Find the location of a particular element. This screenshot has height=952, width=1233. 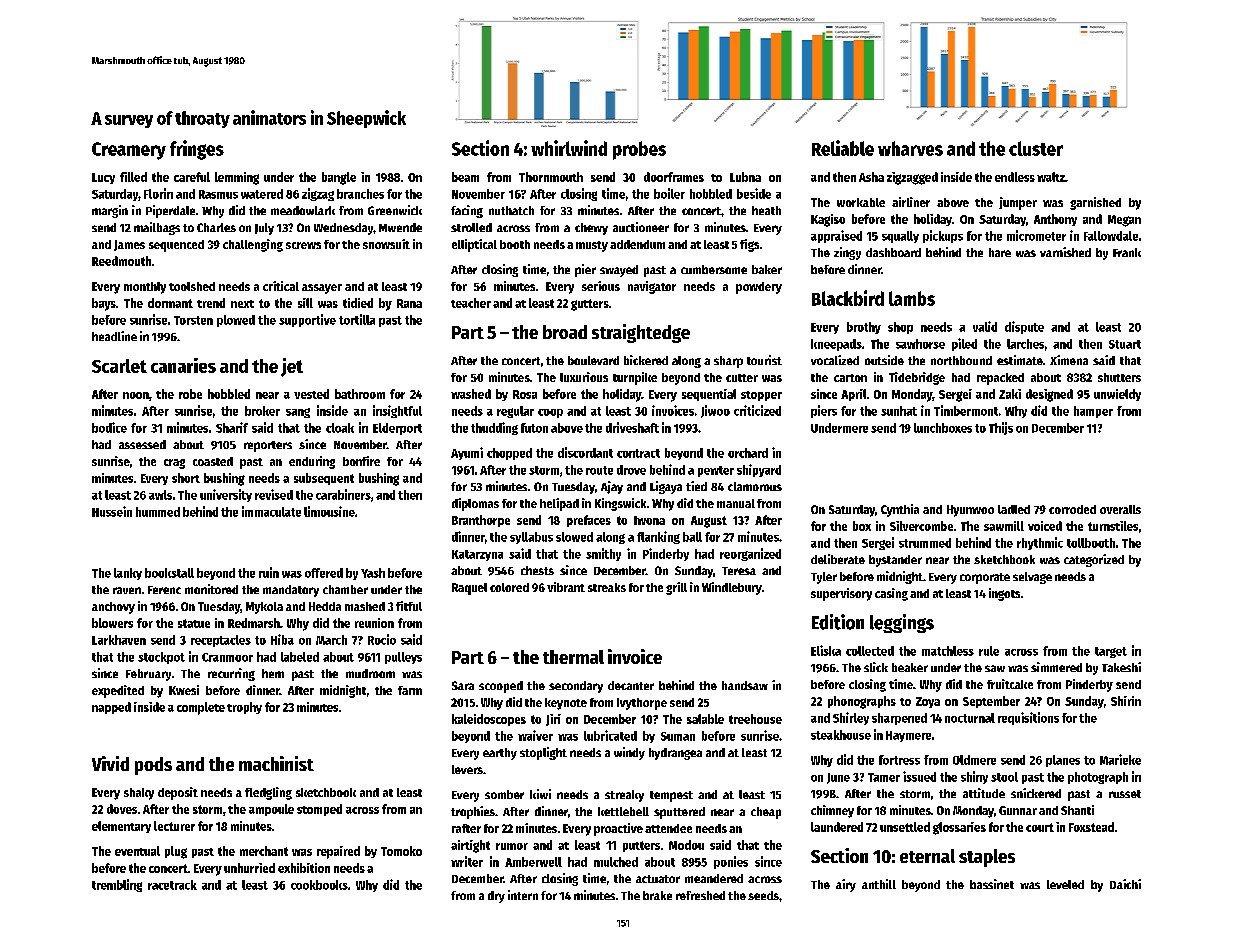

noon is located at coordinates (136, 395).
